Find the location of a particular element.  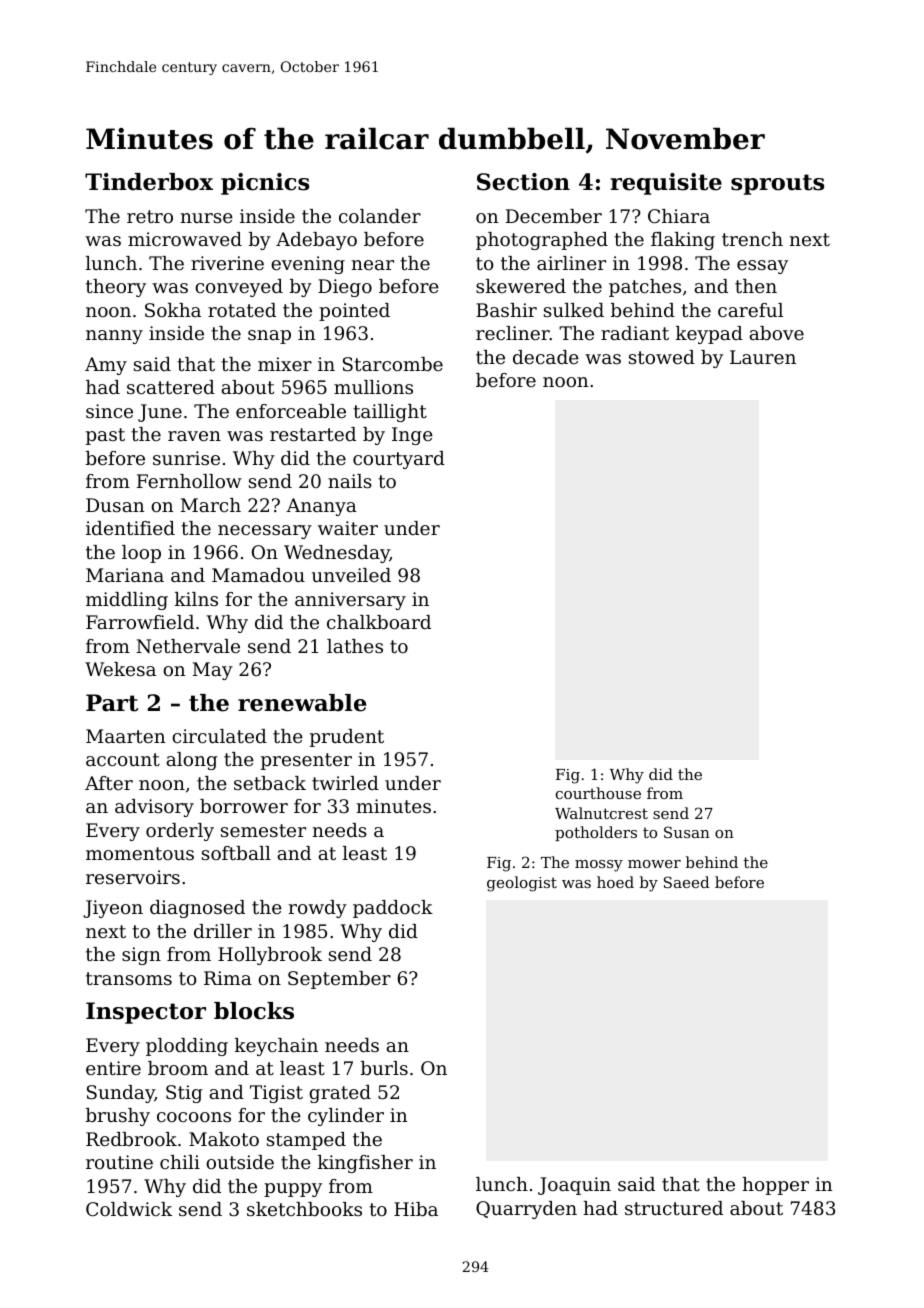

courthouse is located at coordinates (598, 793).
